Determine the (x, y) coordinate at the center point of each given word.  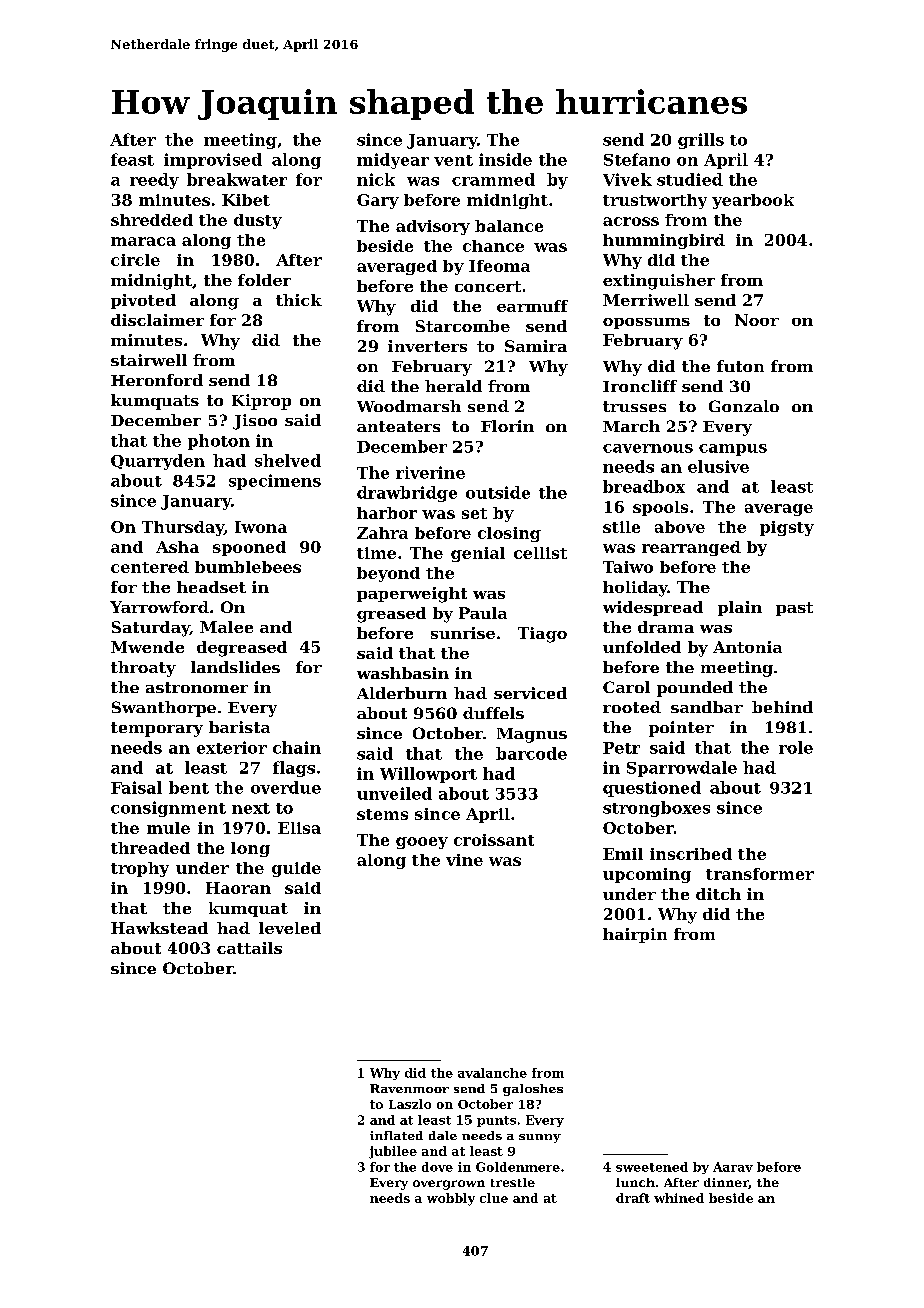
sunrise (463, 633)
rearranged (691, 548)
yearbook (753, 201)
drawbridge (407, 494)
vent (453, 160)
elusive (718, 466)
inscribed (691, 854)
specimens (275, 482)
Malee (226, 627)
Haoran (238, 888)
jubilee (393, 1152)
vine (464, 860)
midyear (393, 161)
